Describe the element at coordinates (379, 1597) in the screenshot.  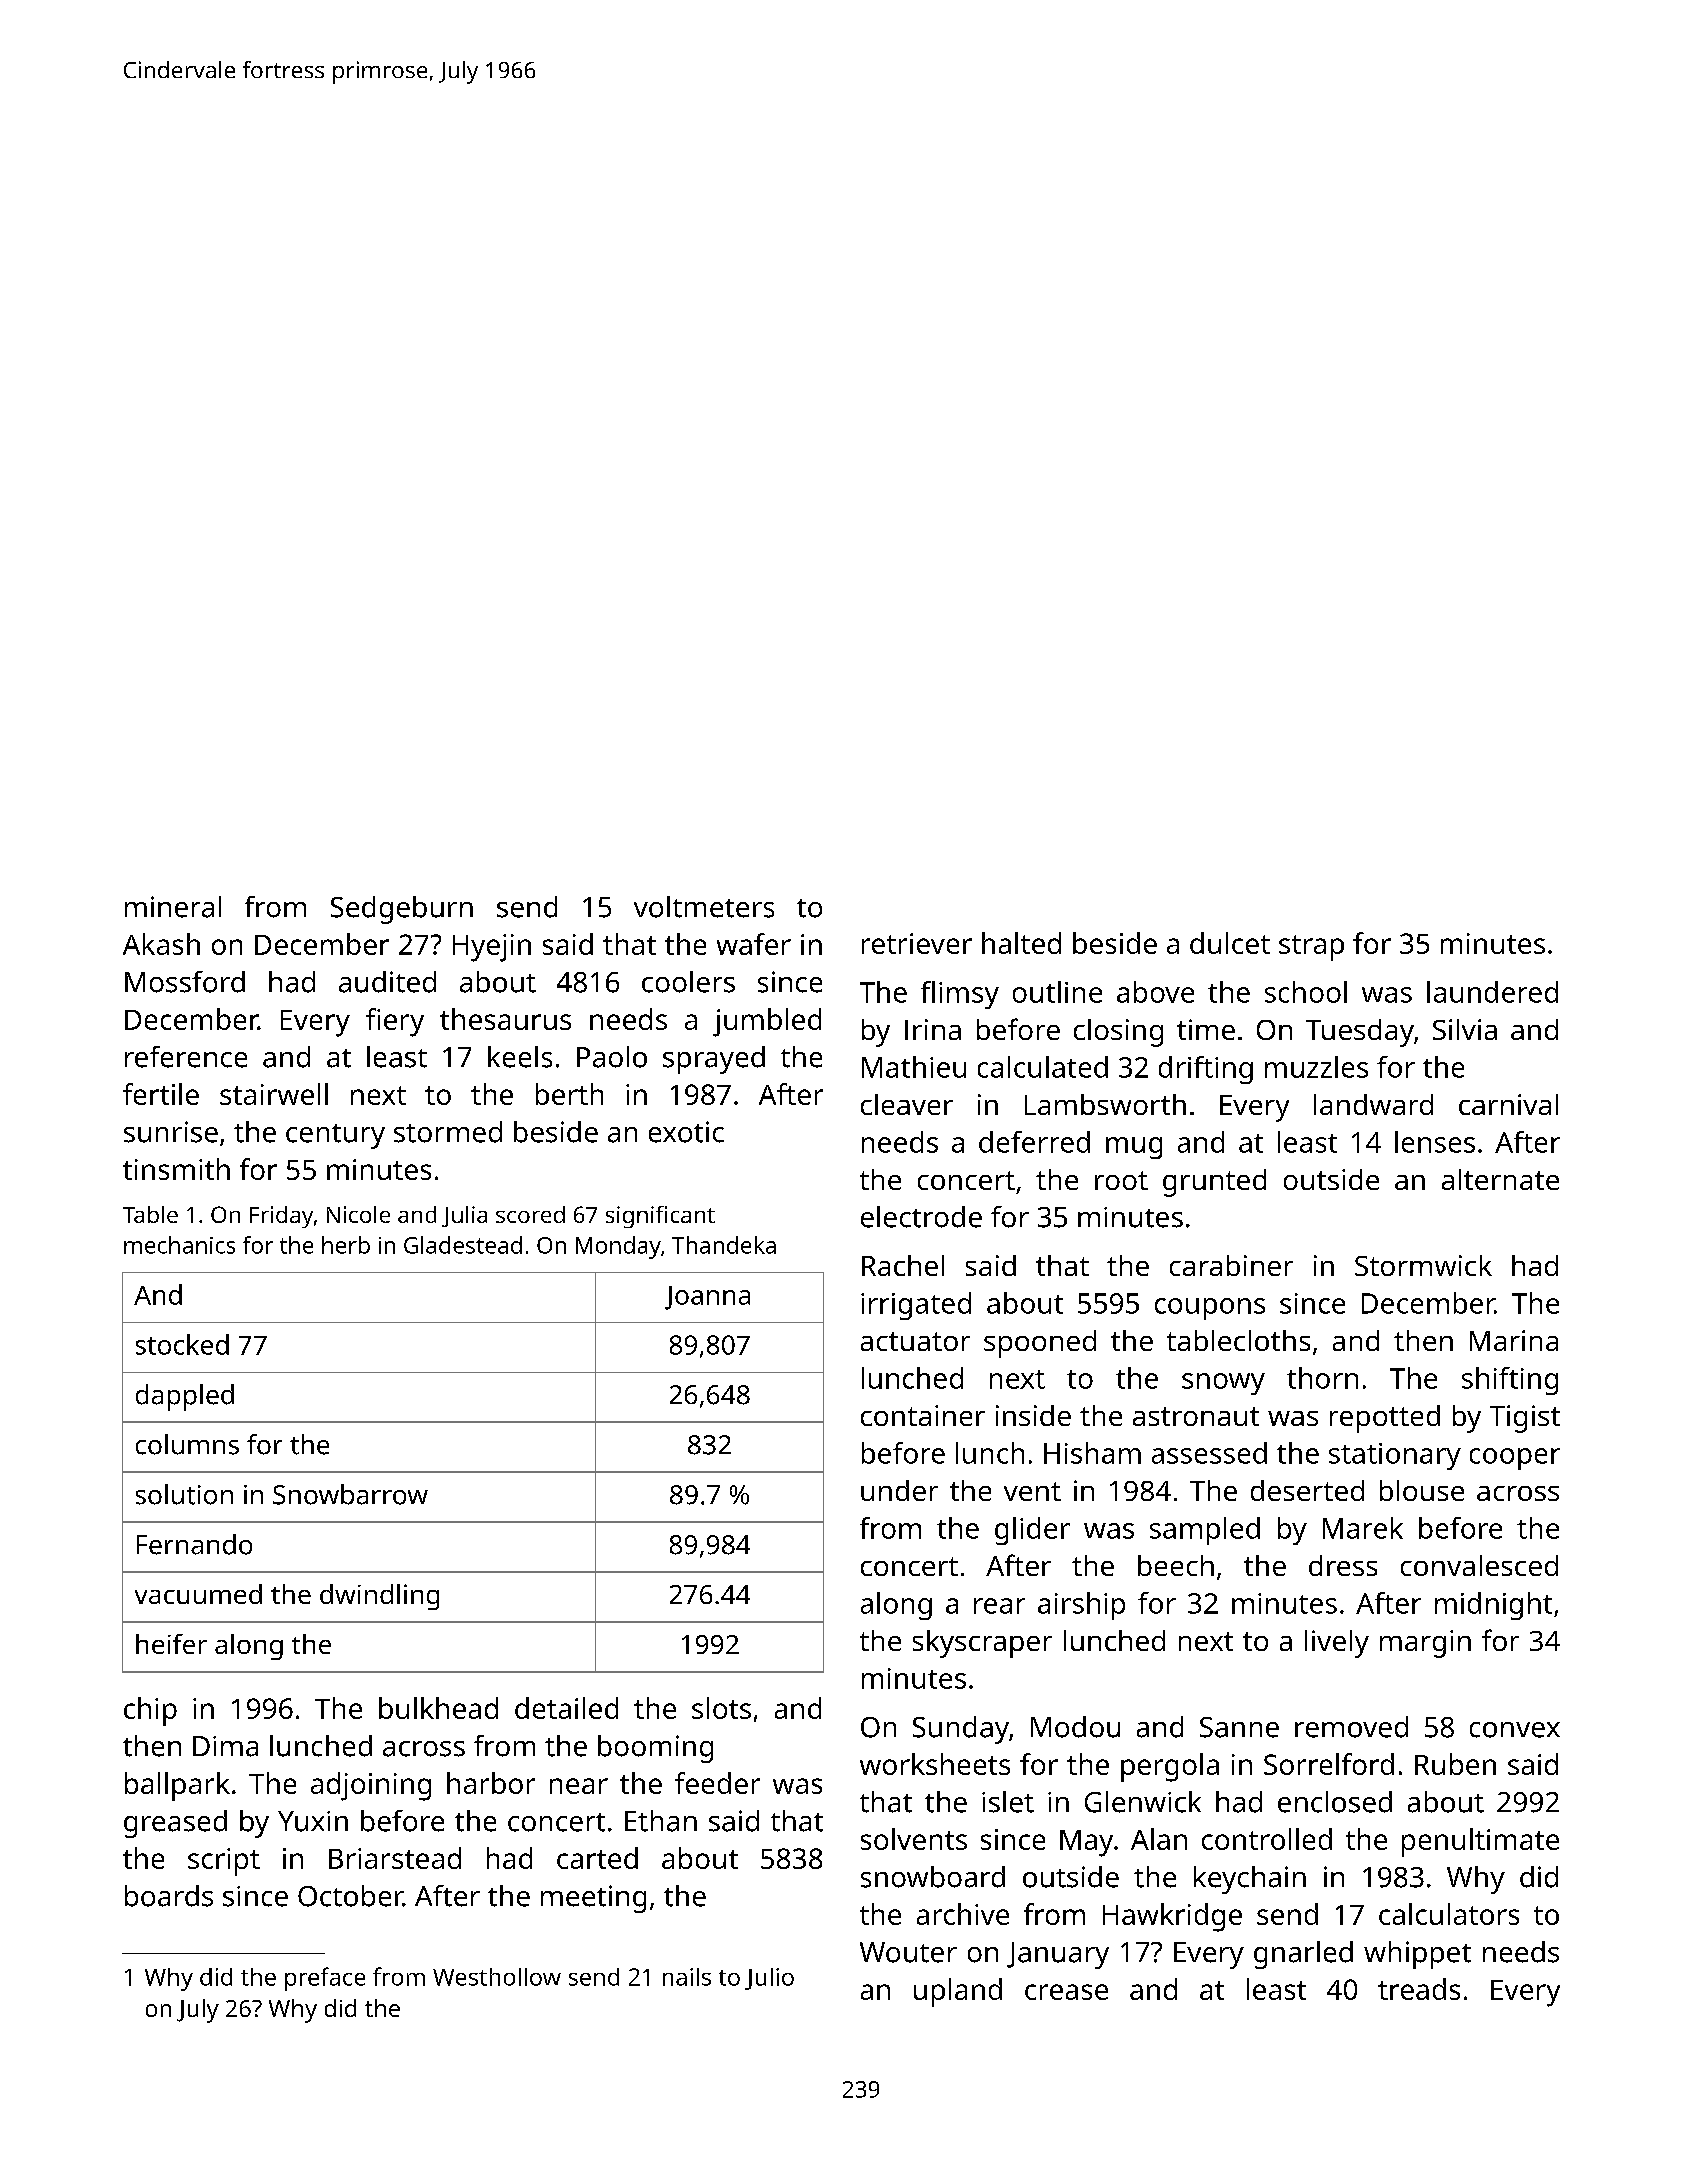
I see `dwindling` at that location.
